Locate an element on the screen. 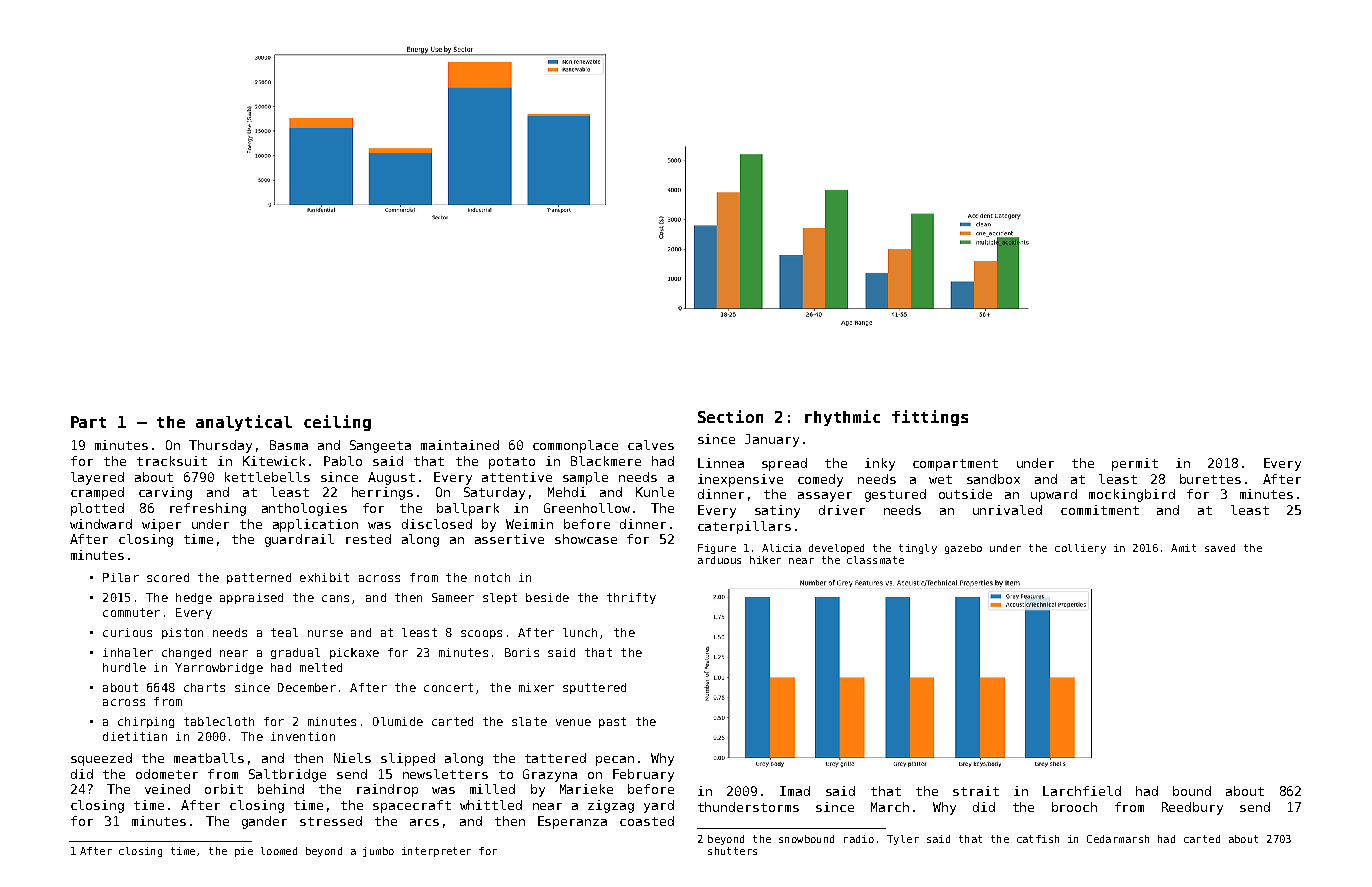  Section is located at coordinates (730, 416).
